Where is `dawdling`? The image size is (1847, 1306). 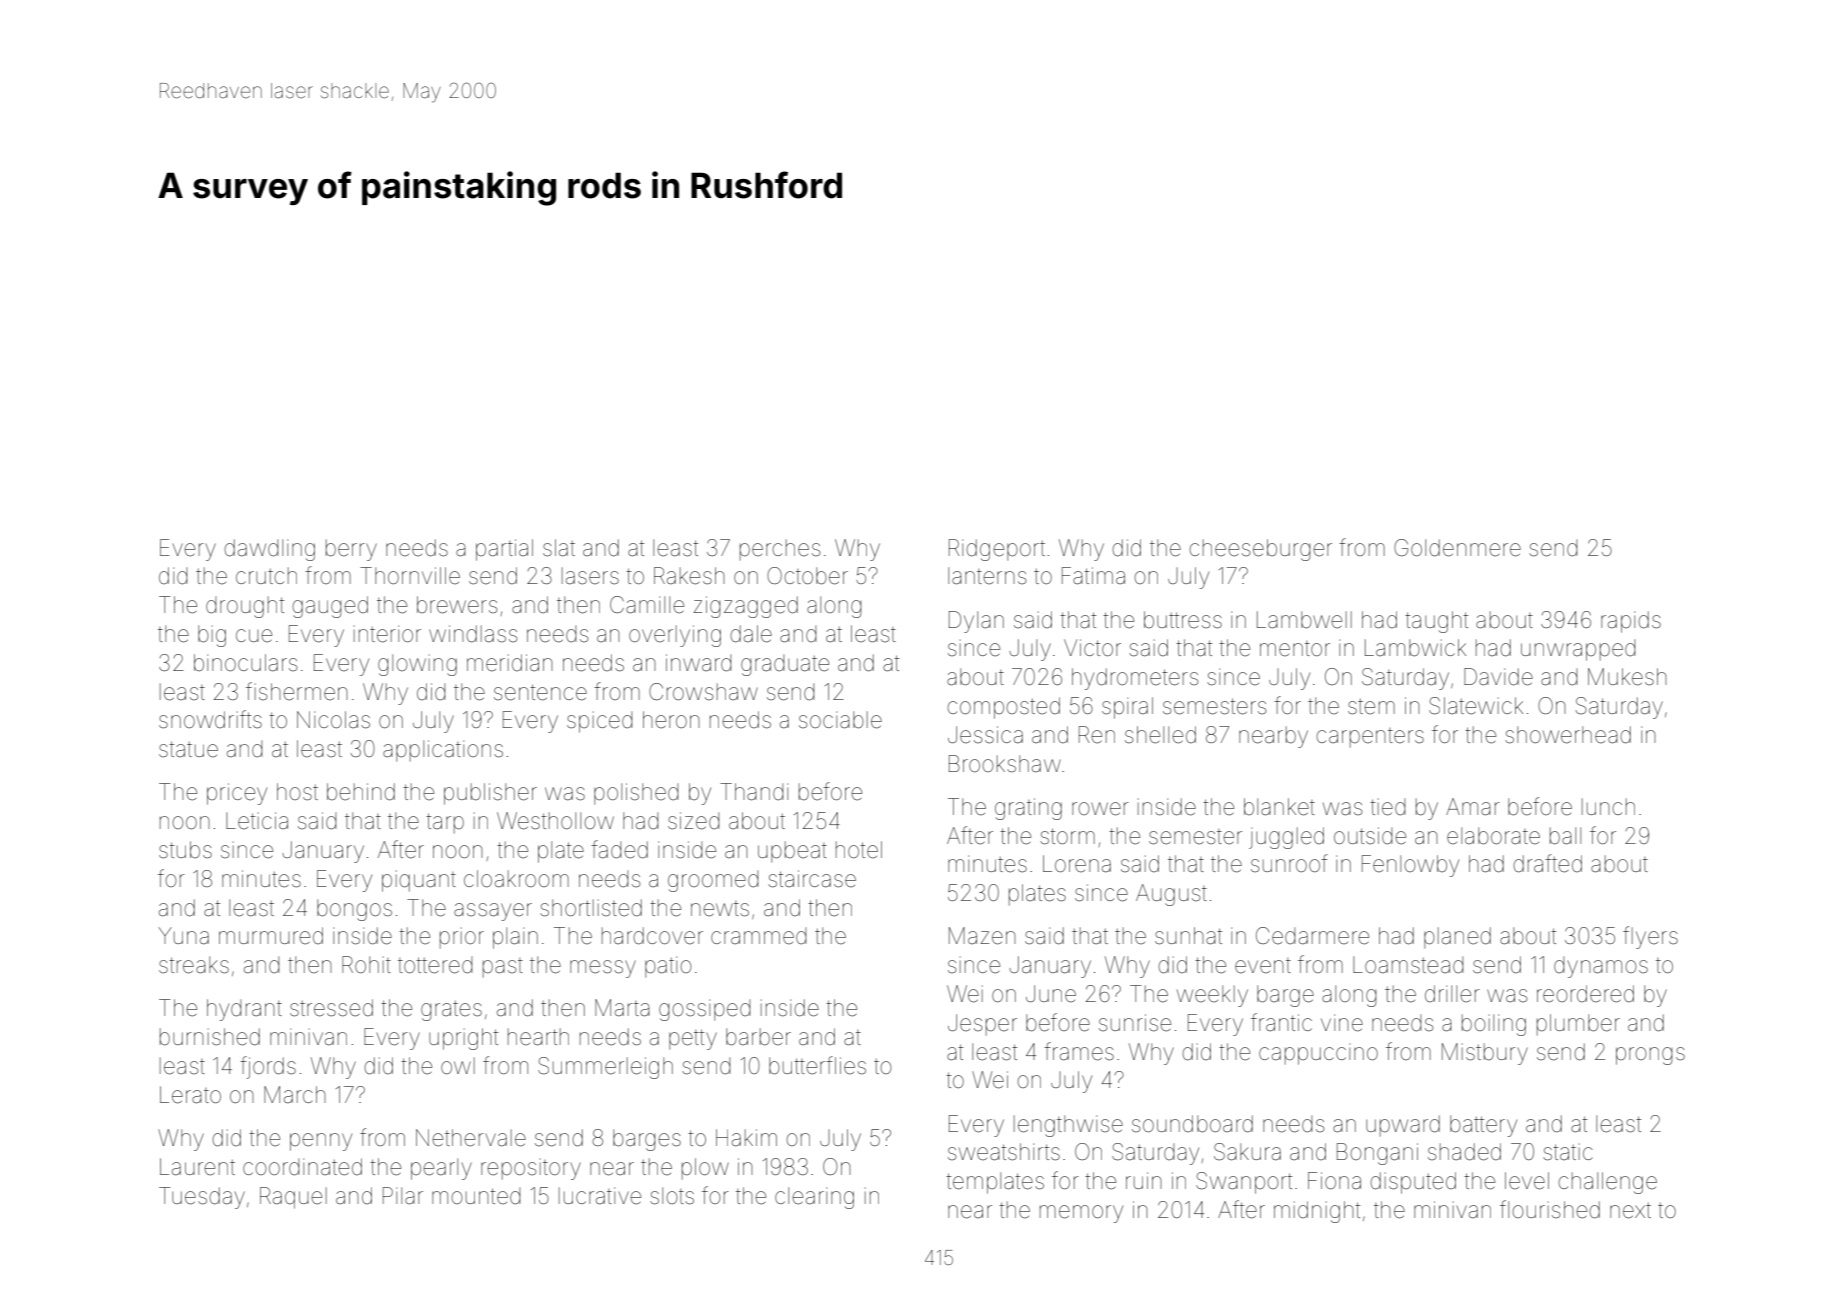
dawdling is located at coordinates (269, 550).
